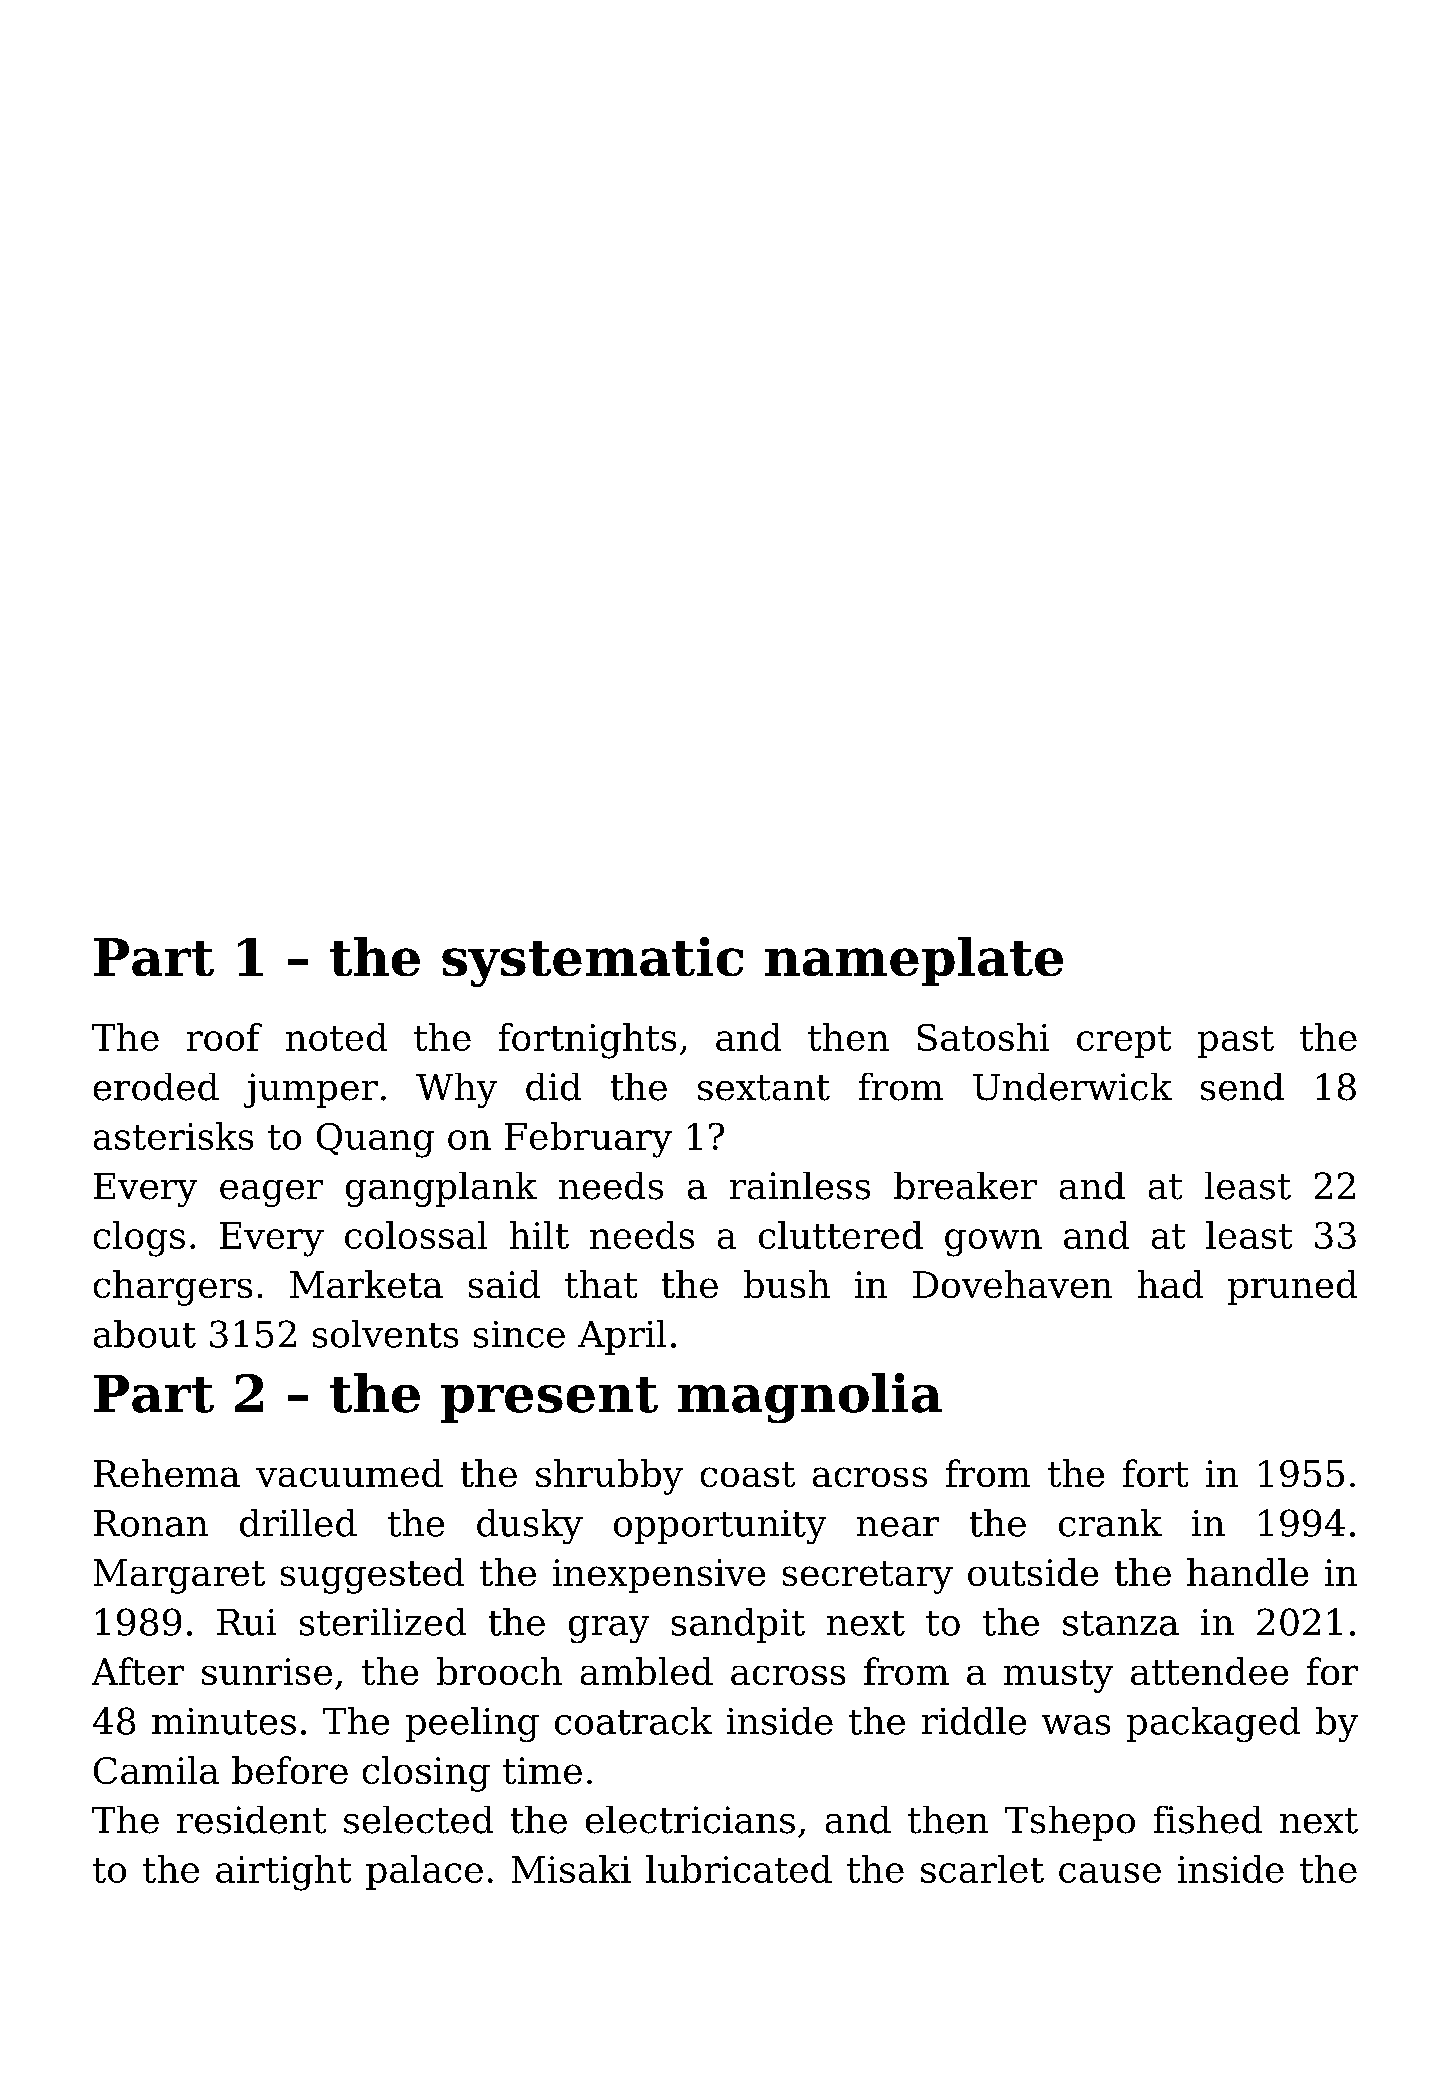 This screenshot has height=2100, width=1450. What do you see at coordinates (1170, 1284) in the screenshot?
I see `had` at bounding box center [1170, 1284].
